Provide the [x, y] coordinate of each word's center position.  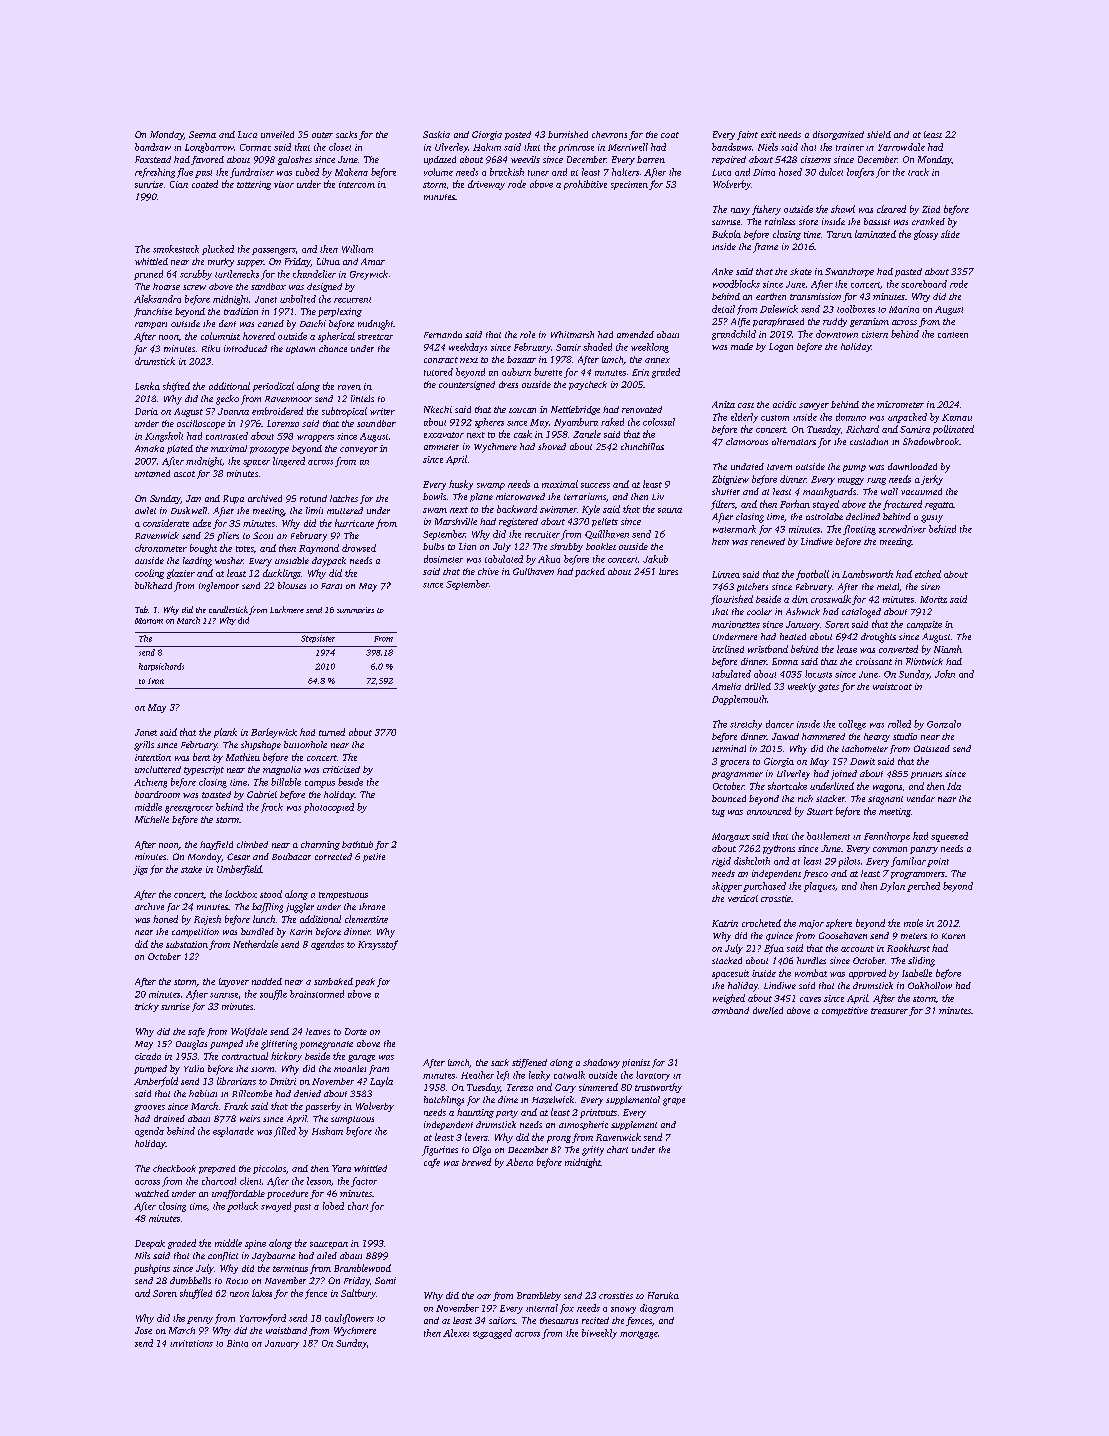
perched [923, 887]
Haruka [663, 1295]
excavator [444, 435]
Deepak [150, 1244]
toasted [216, 794]
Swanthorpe [849, 272]
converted [898, 649]
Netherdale [255, 944]
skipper [727, 887]
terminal [729, 748]
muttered [345, 510]
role [527, 334]
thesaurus [559, 1320]
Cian [179, 184]
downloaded [912, 466]
